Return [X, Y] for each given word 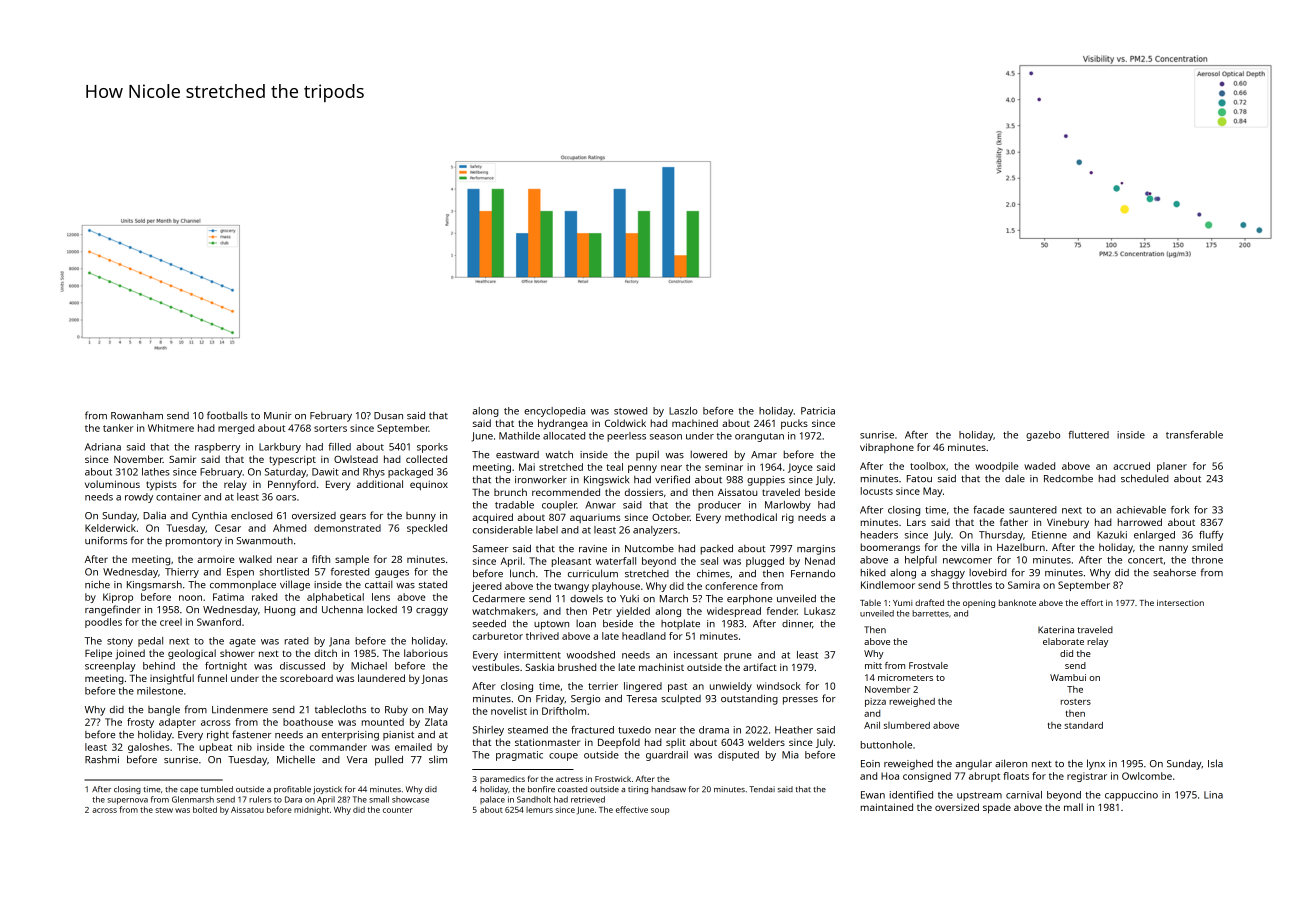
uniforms [106, 540]
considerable [503, 530]
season [666, 437]
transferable [1194, 435]
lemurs [539, 810]
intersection [1180, 603]
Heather [794, 730]
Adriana [103, 447]
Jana [339, 642]
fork [1180, 510]
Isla [1215, 763]
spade [997, 808]
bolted [205, 809]
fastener [251, 734]
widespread [734, 612]
